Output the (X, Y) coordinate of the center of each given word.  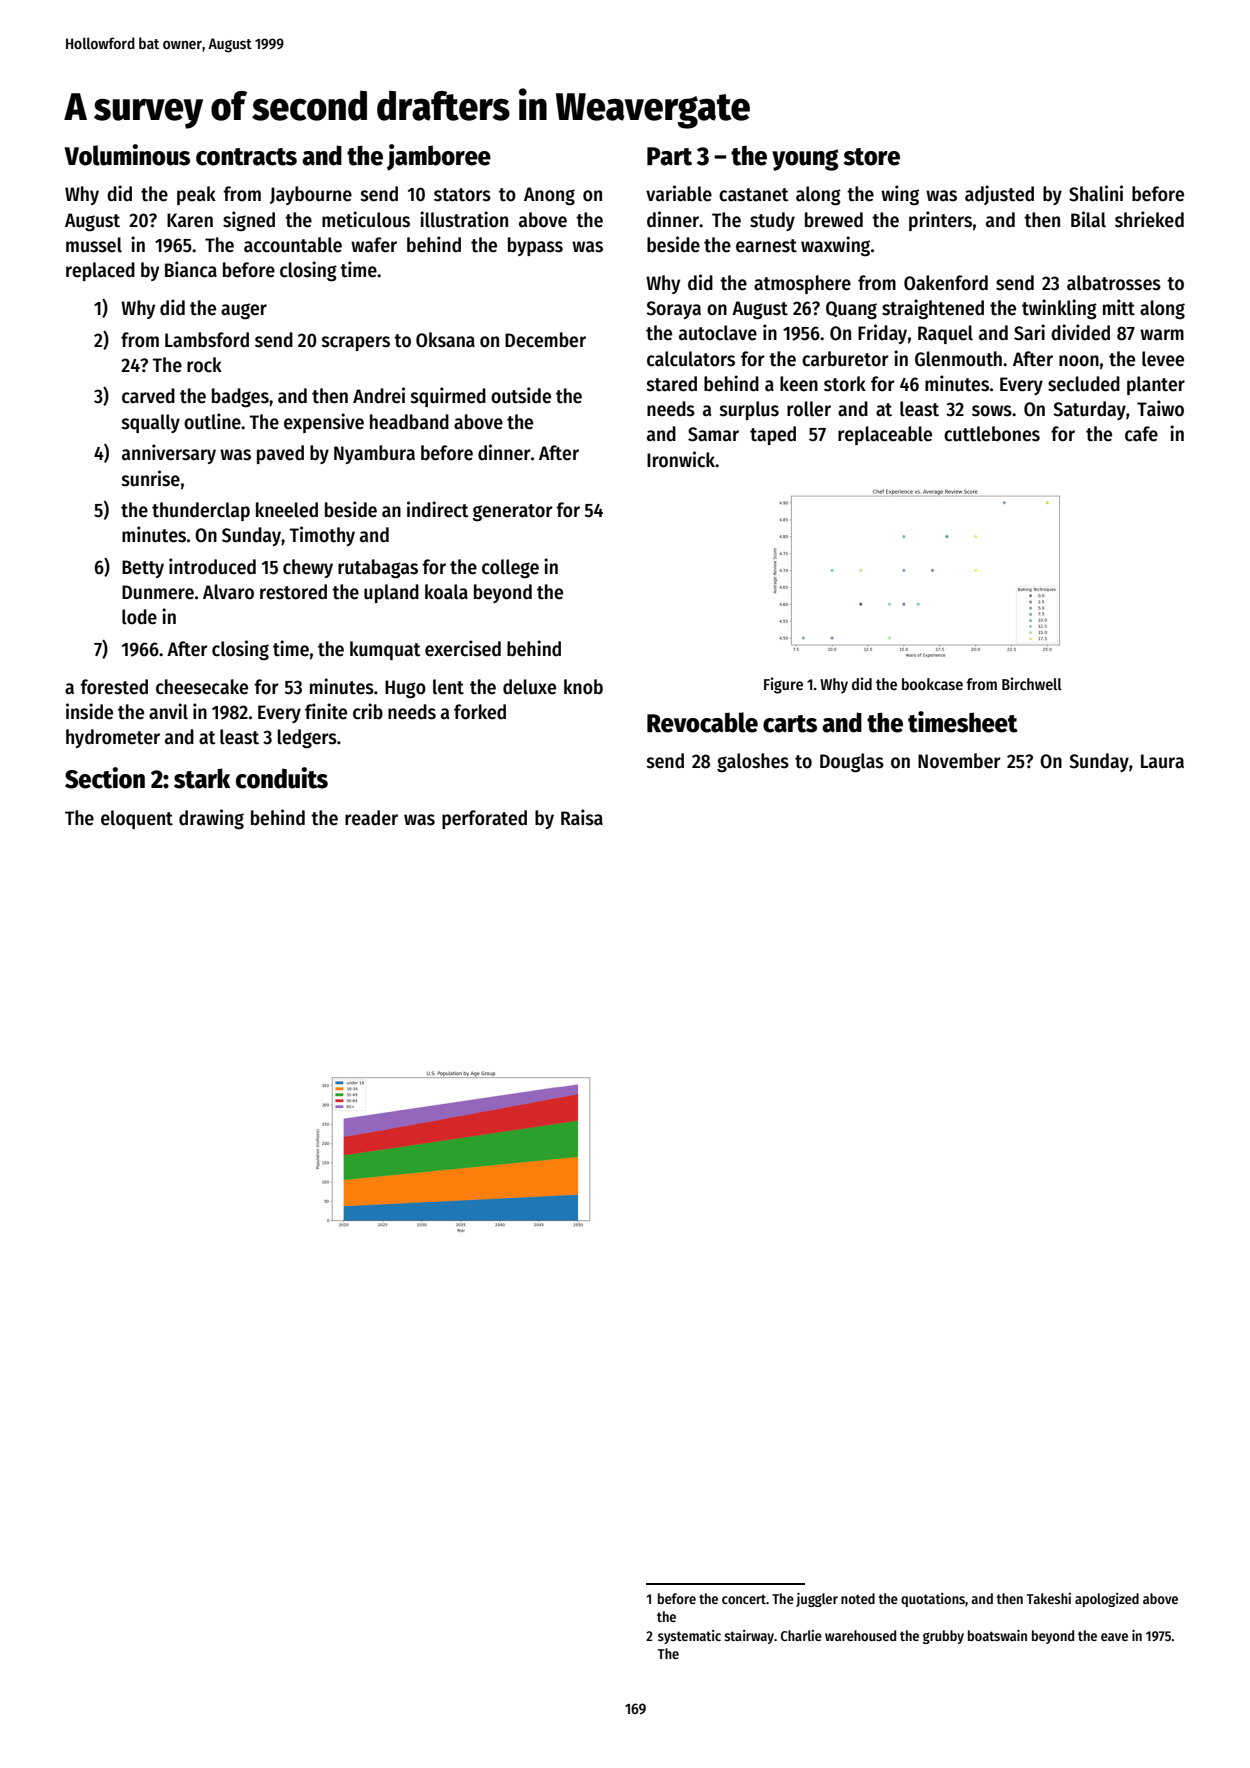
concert (744, 1599)
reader (371, 818)
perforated (484, 819)
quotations (933, 1600)
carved (148, 396)
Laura (1162, 761)
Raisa (582, 817)
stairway (749, 1637)
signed (249, 221)
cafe (1141, 434)
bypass (535, 246)
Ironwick (681, 459)
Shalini (1096, 193)
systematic (689, 1637)
